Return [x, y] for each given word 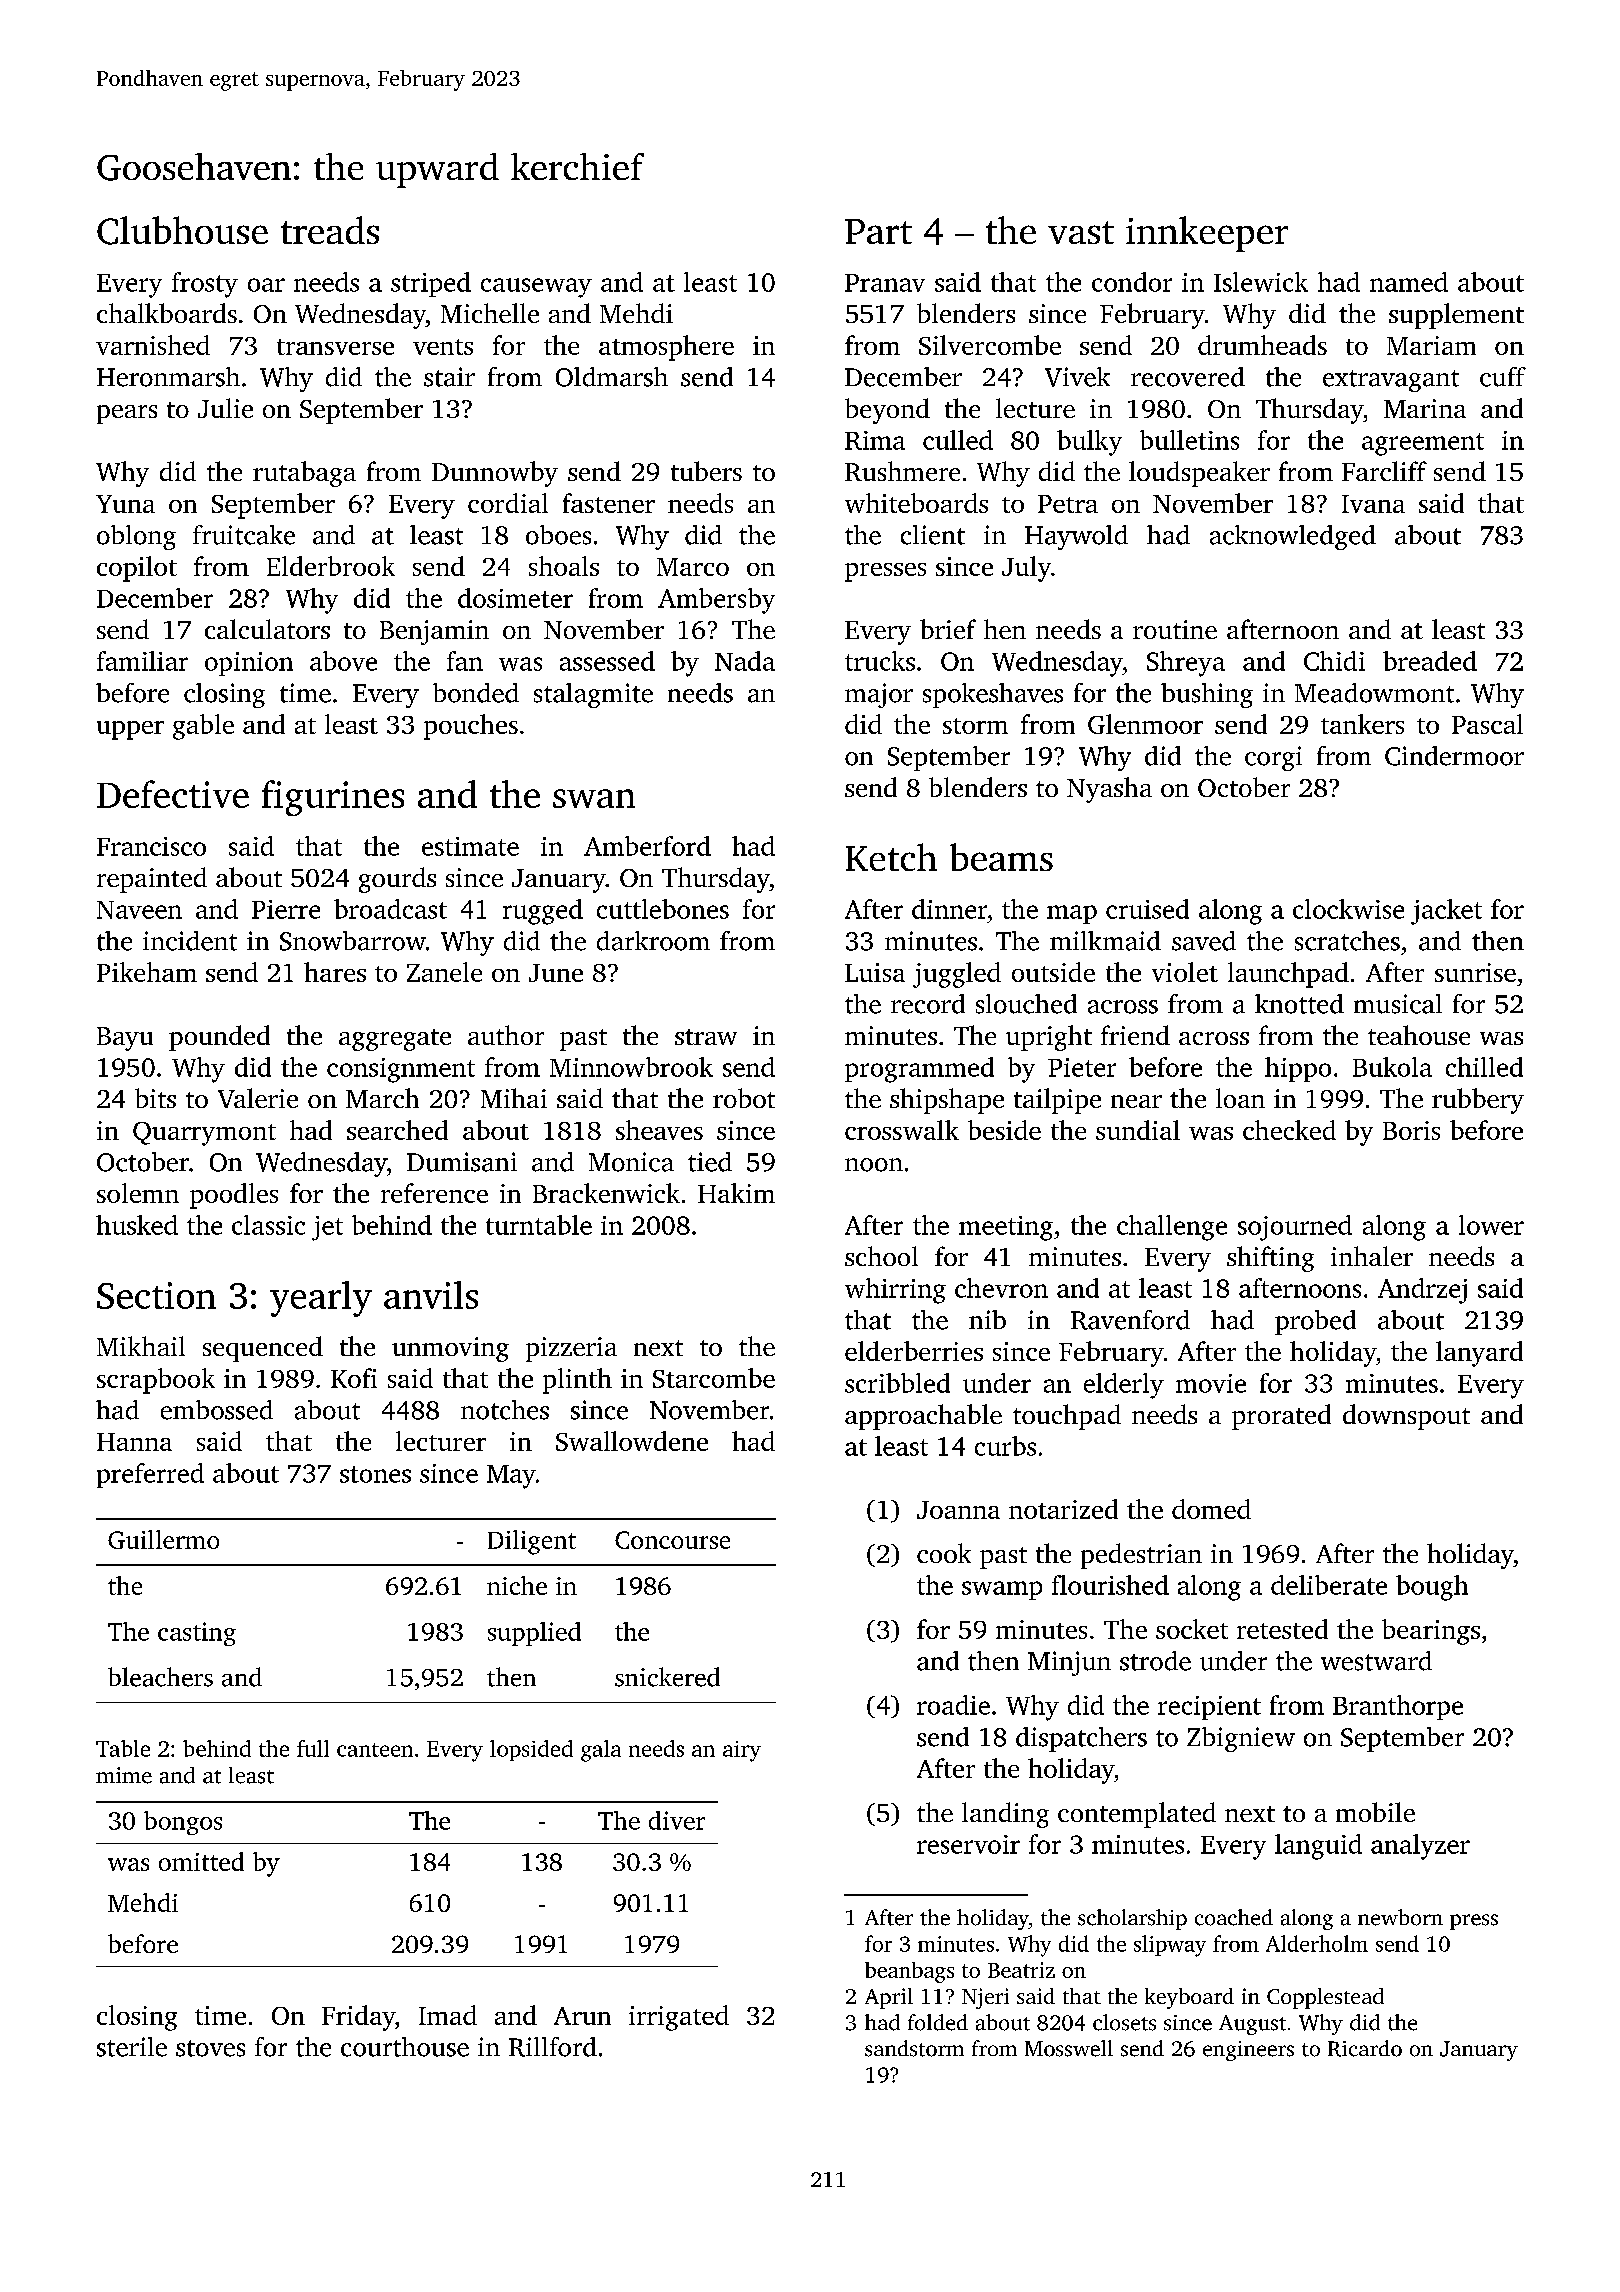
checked [1289, 1130]
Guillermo [163, 1539]
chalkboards [167, 313]
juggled [957, 975]
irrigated [679, 2018]
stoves [210, 2048]
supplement [1456, 316]
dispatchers [1081, 1739]
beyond [887, 411]
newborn [1400, 1917]
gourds [397, 880]
